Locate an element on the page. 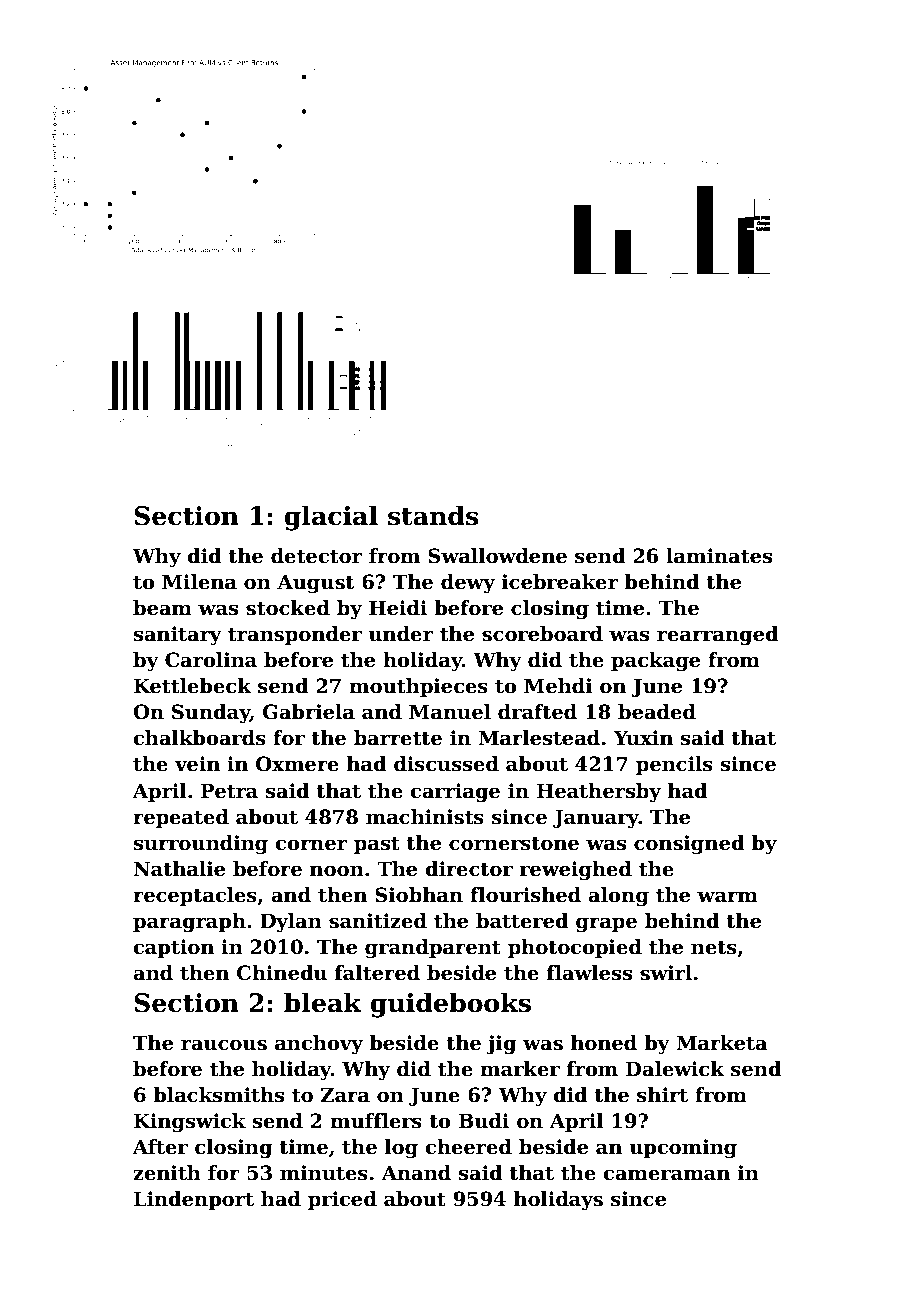 Image resolution: width=924 pixels, height=1314 pixels. Heidi is located at coordinates (398, 608).
